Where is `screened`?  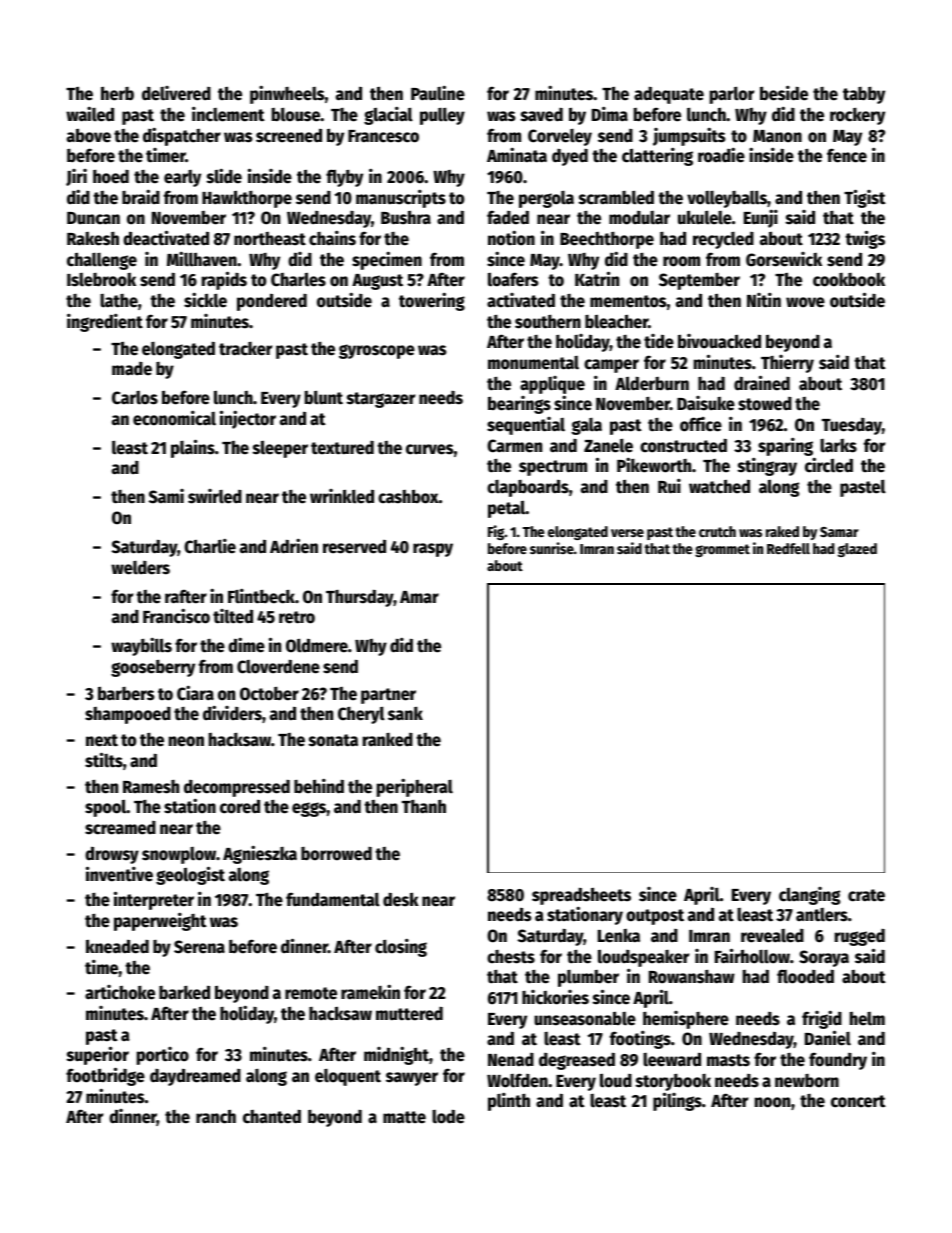
screened is located at coordinates (289, 135).
